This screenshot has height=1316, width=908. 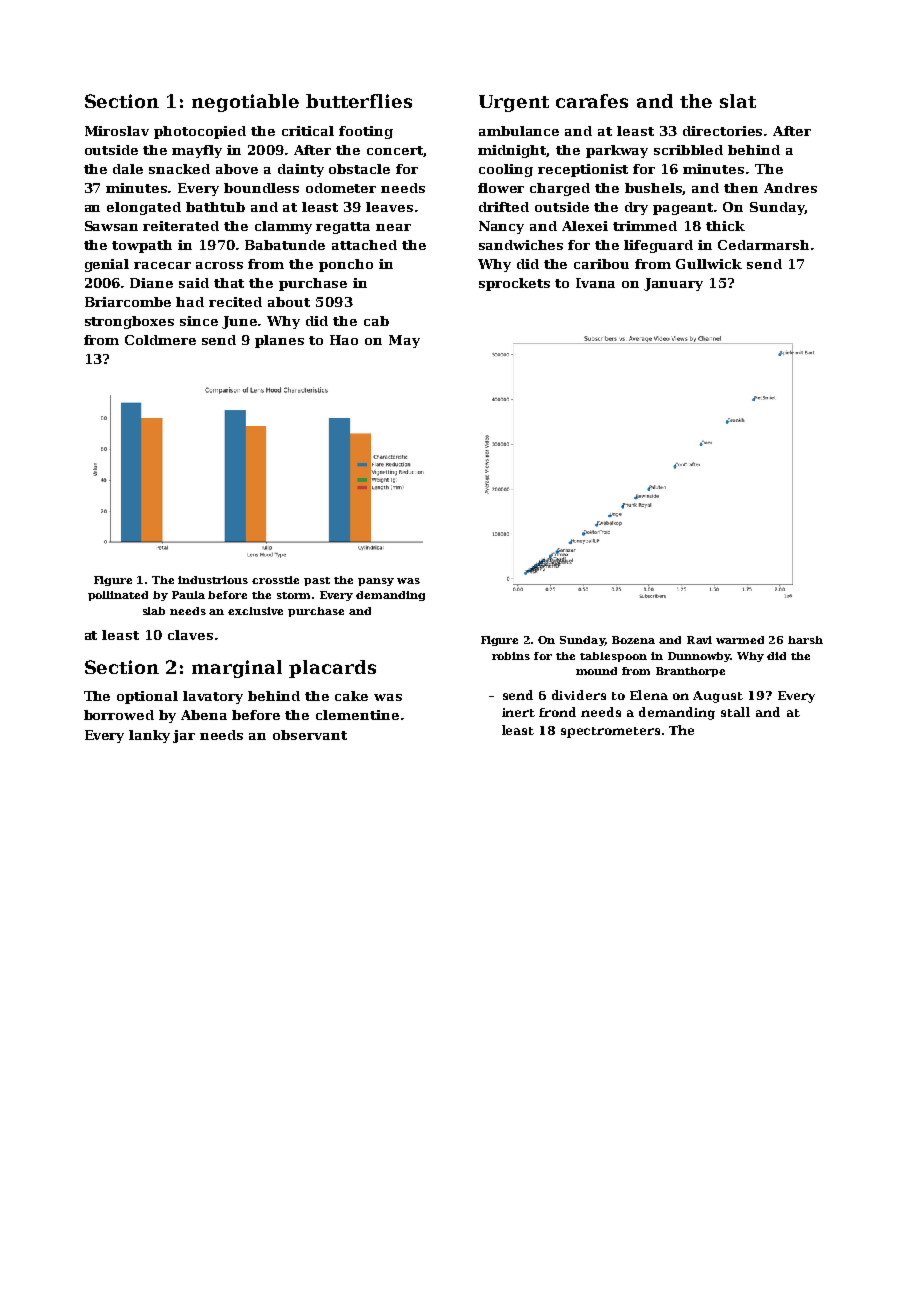 I want to click on butterflies, so click(x=359, y=101).
